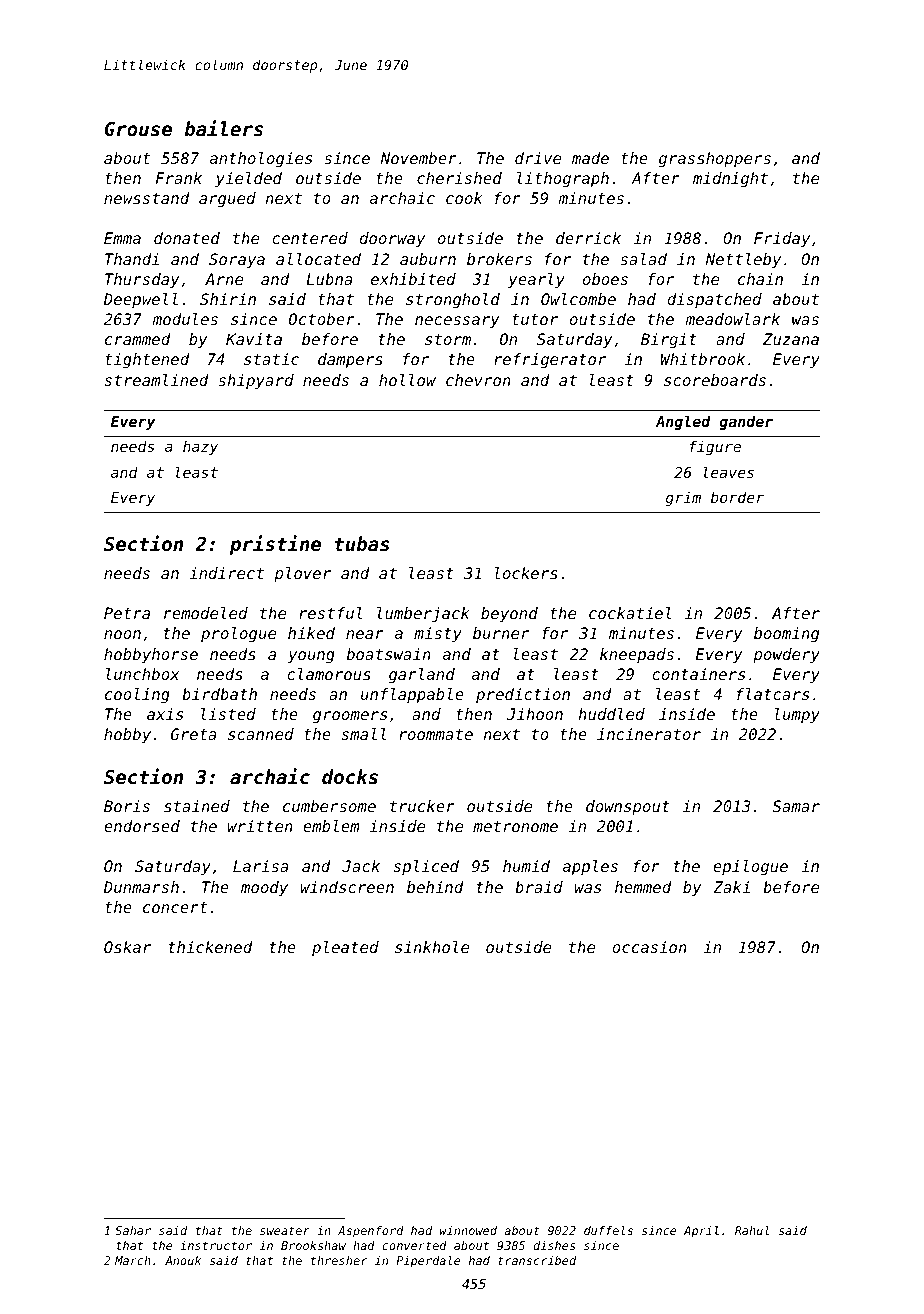 Image resolution: width=924 pixels, height=1314 pixels. Describe the element at coordinates (256, 382) in the screenshot. I see `shipyard` at that location.
